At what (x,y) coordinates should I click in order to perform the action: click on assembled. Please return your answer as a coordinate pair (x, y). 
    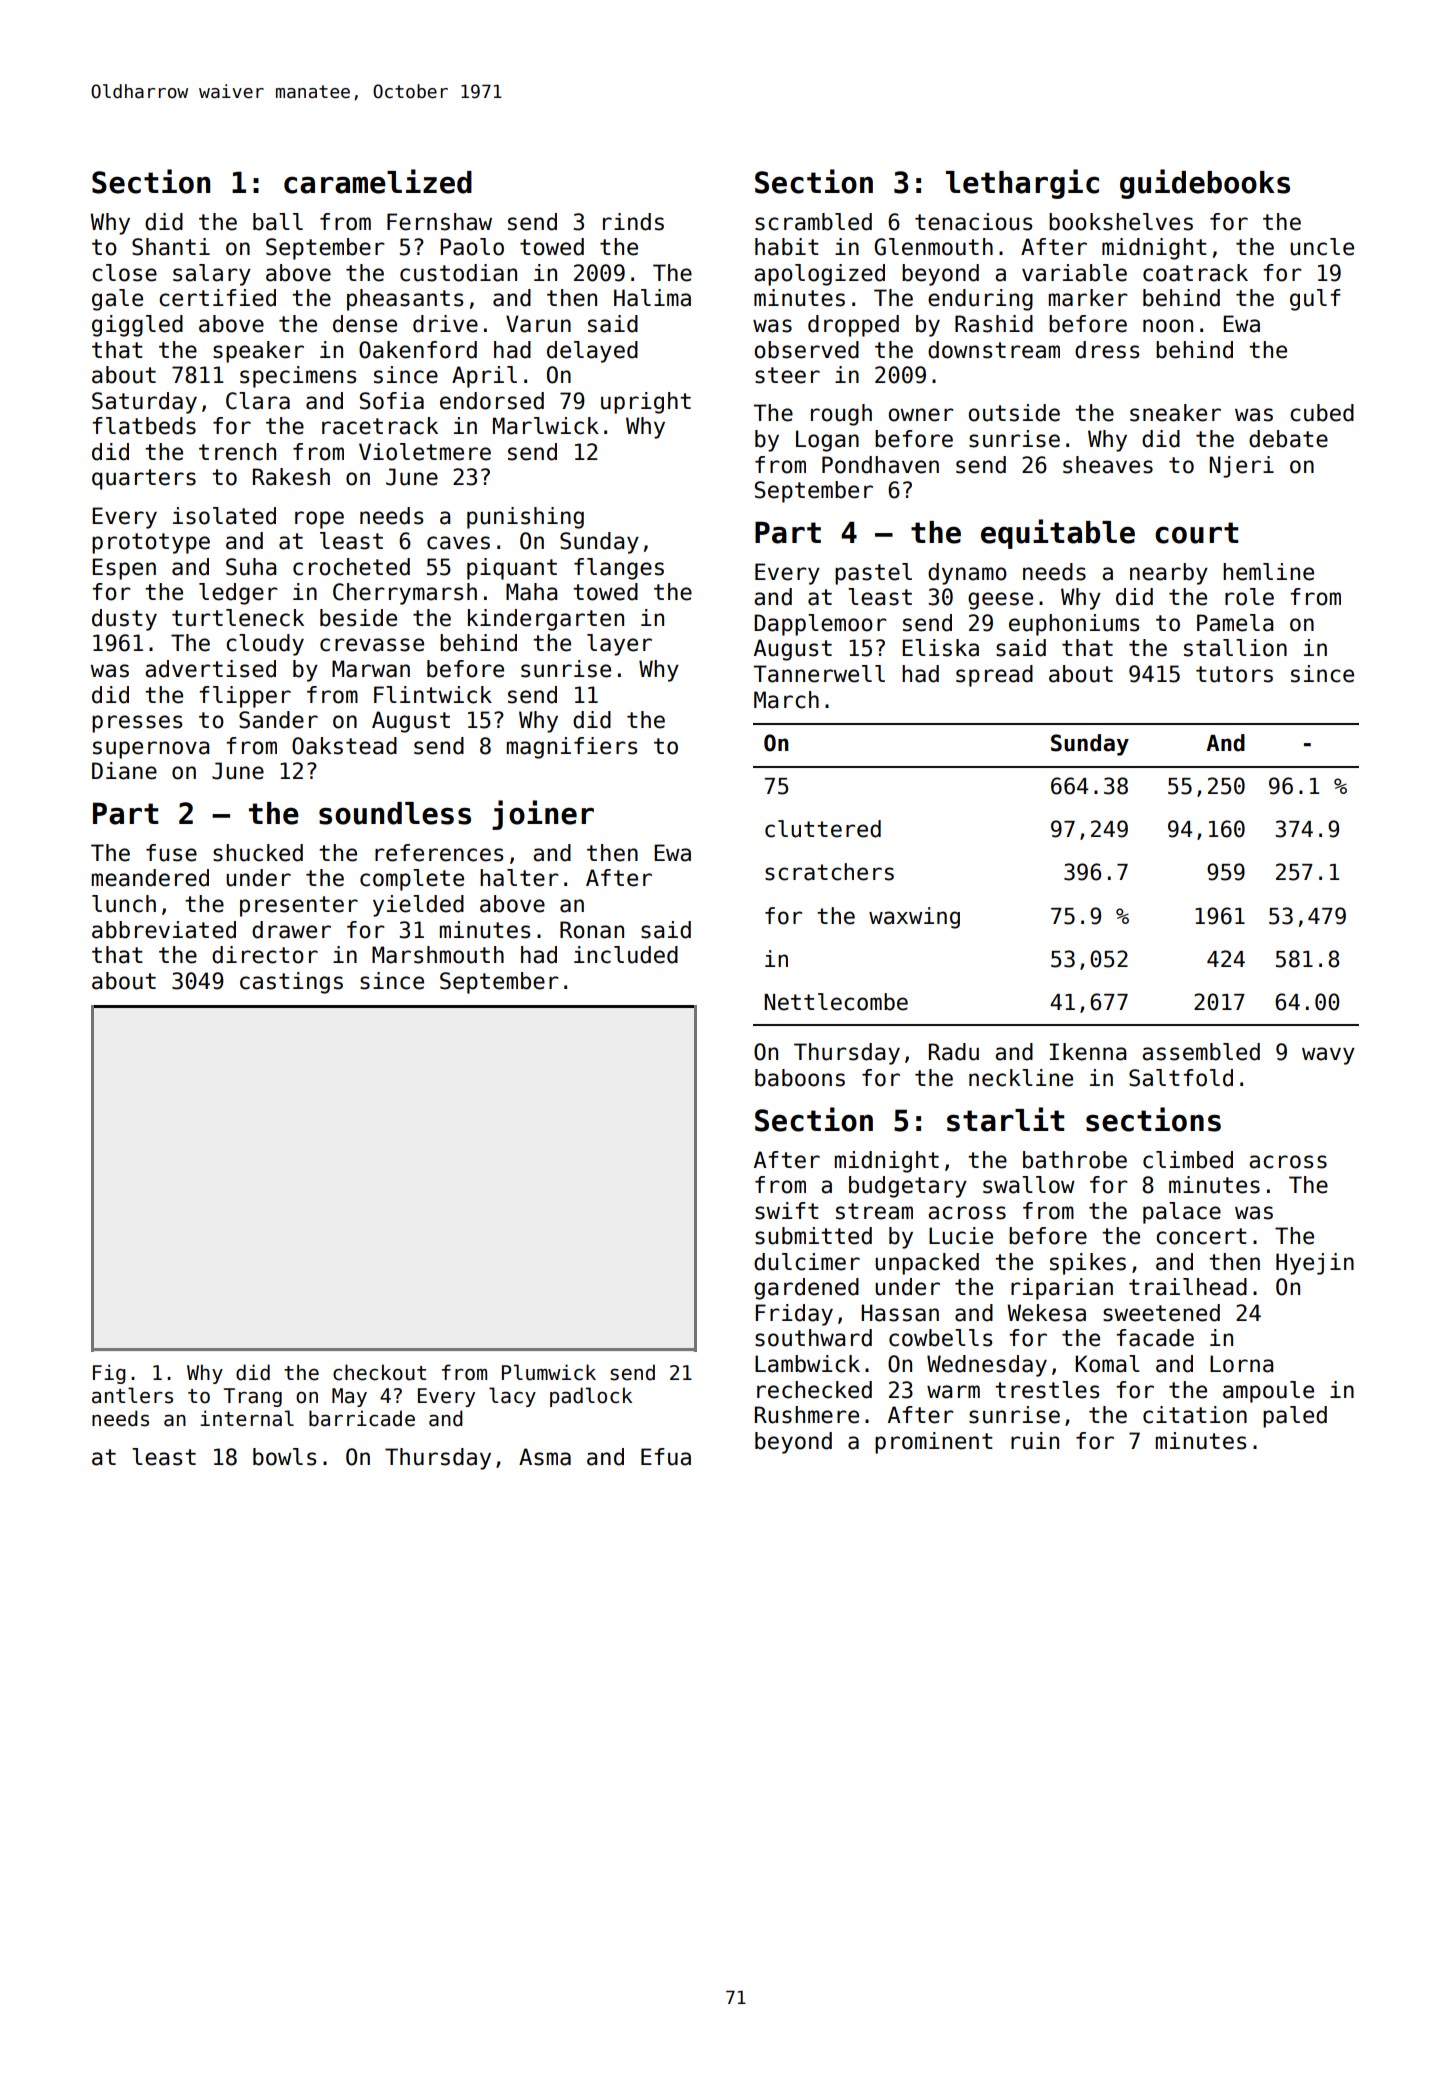
    Looking at the image, I should click on (1201, 1052).
